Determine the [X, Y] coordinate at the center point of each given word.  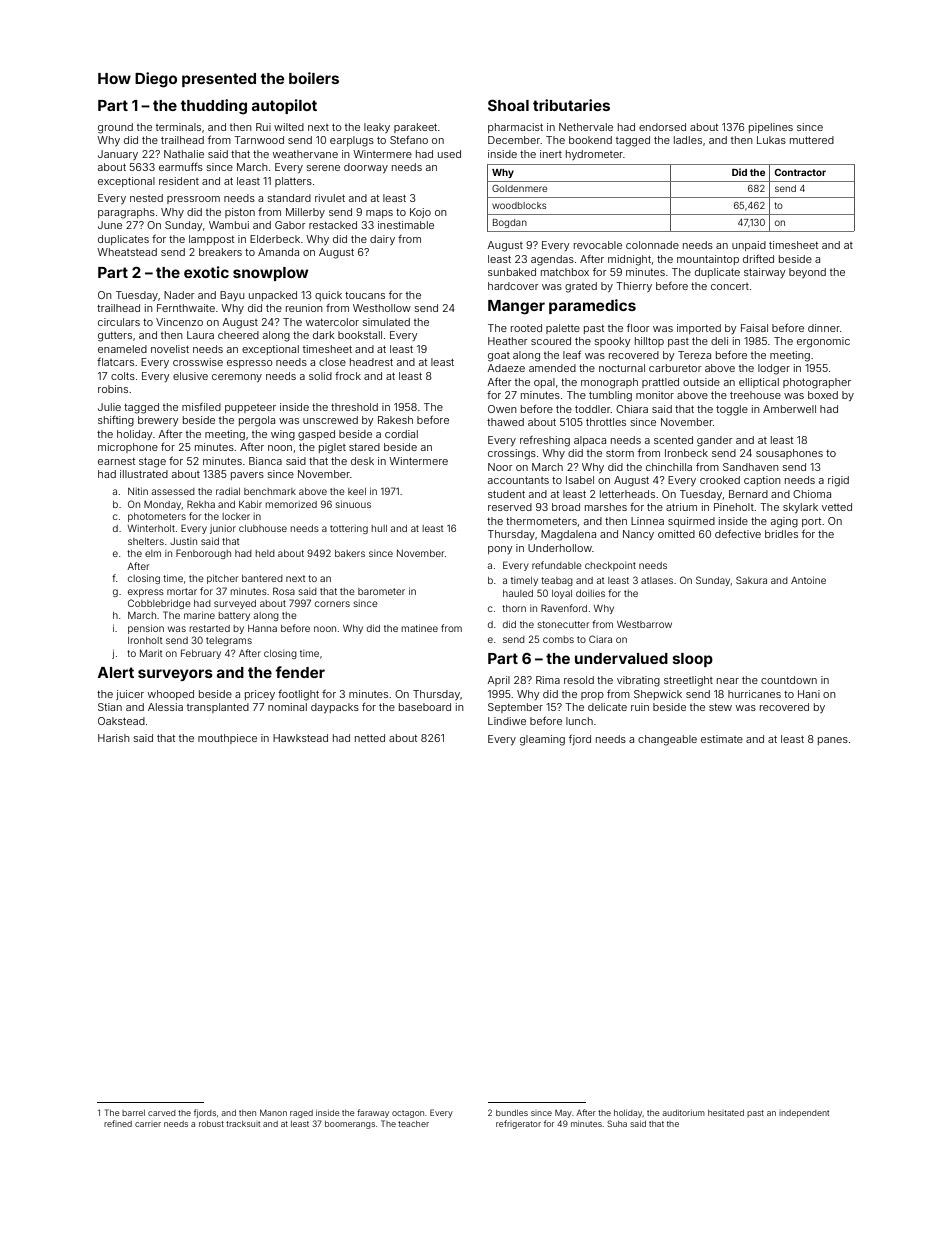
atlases [657, 580]
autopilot [284, 106]
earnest [116, 461]
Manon [273, 1112]
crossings [512, 454]
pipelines [771, 128]
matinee [420, 628]
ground [115, 128]
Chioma [812, 494]
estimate [722, 739]
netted [370, 738]
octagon [408, 1114]
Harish [114, 738]
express [146, 593]
